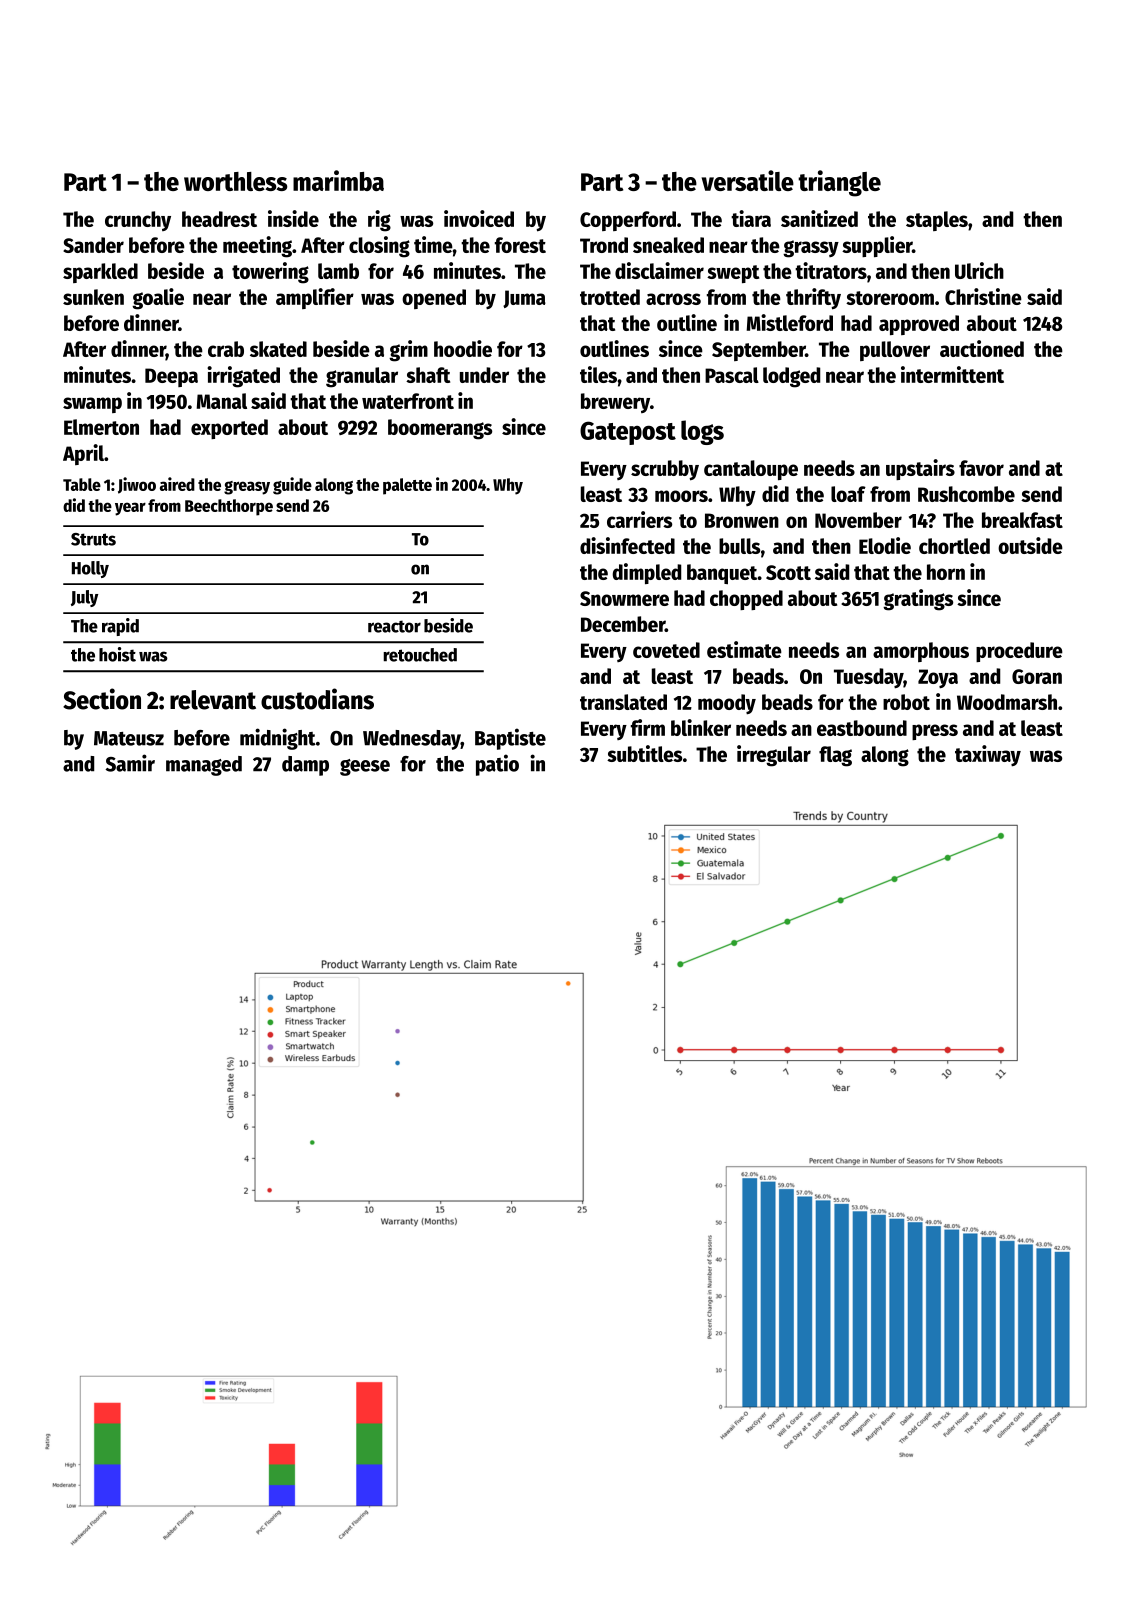 This screenshot has width=1126, height=1599. I want to click on Samir, so click(130, 763).
